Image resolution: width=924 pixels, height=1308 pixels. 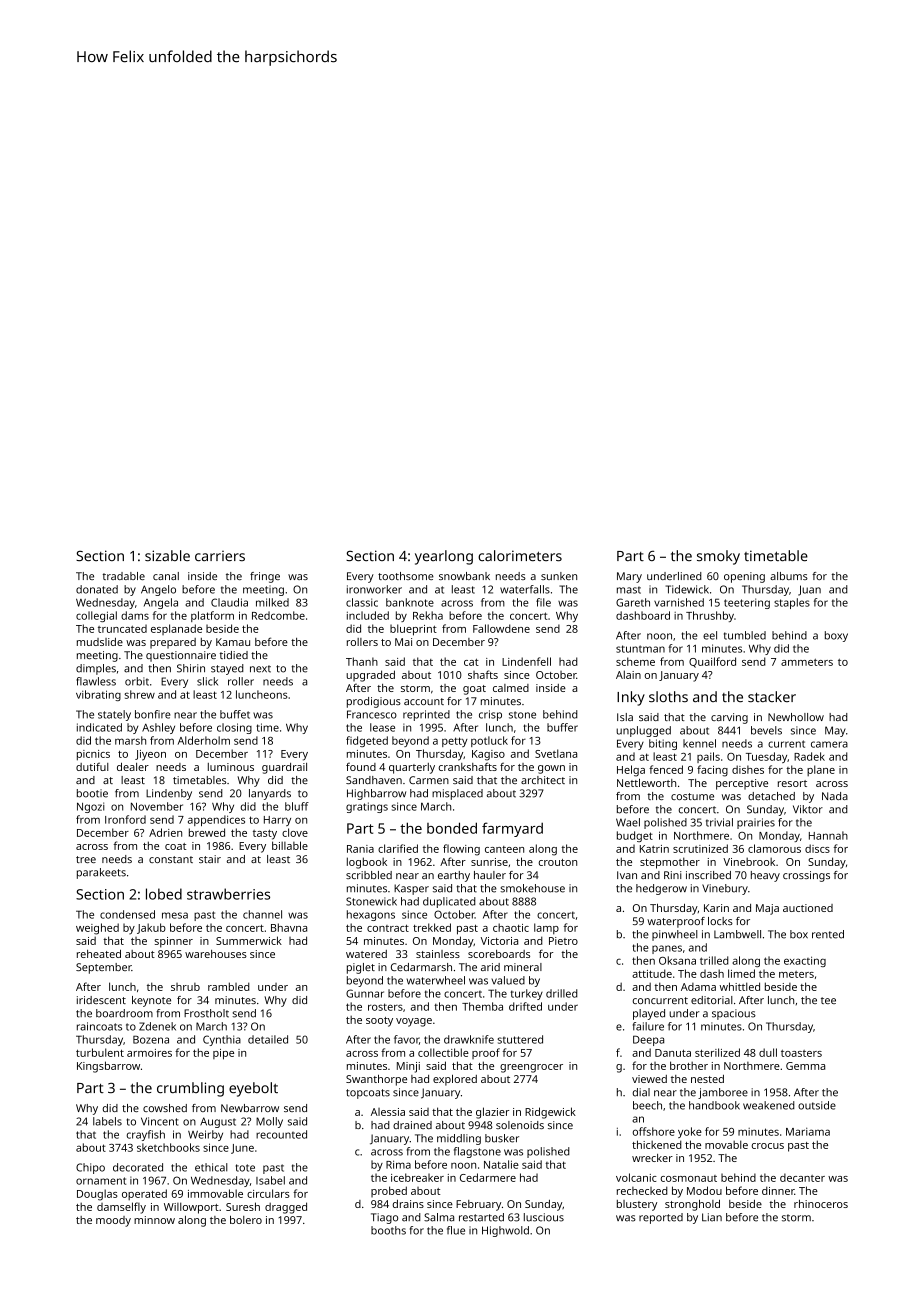 What do you see at coordinates (712, 662) in the document?
I see `Quailford` at bounding box center [712, 662].
